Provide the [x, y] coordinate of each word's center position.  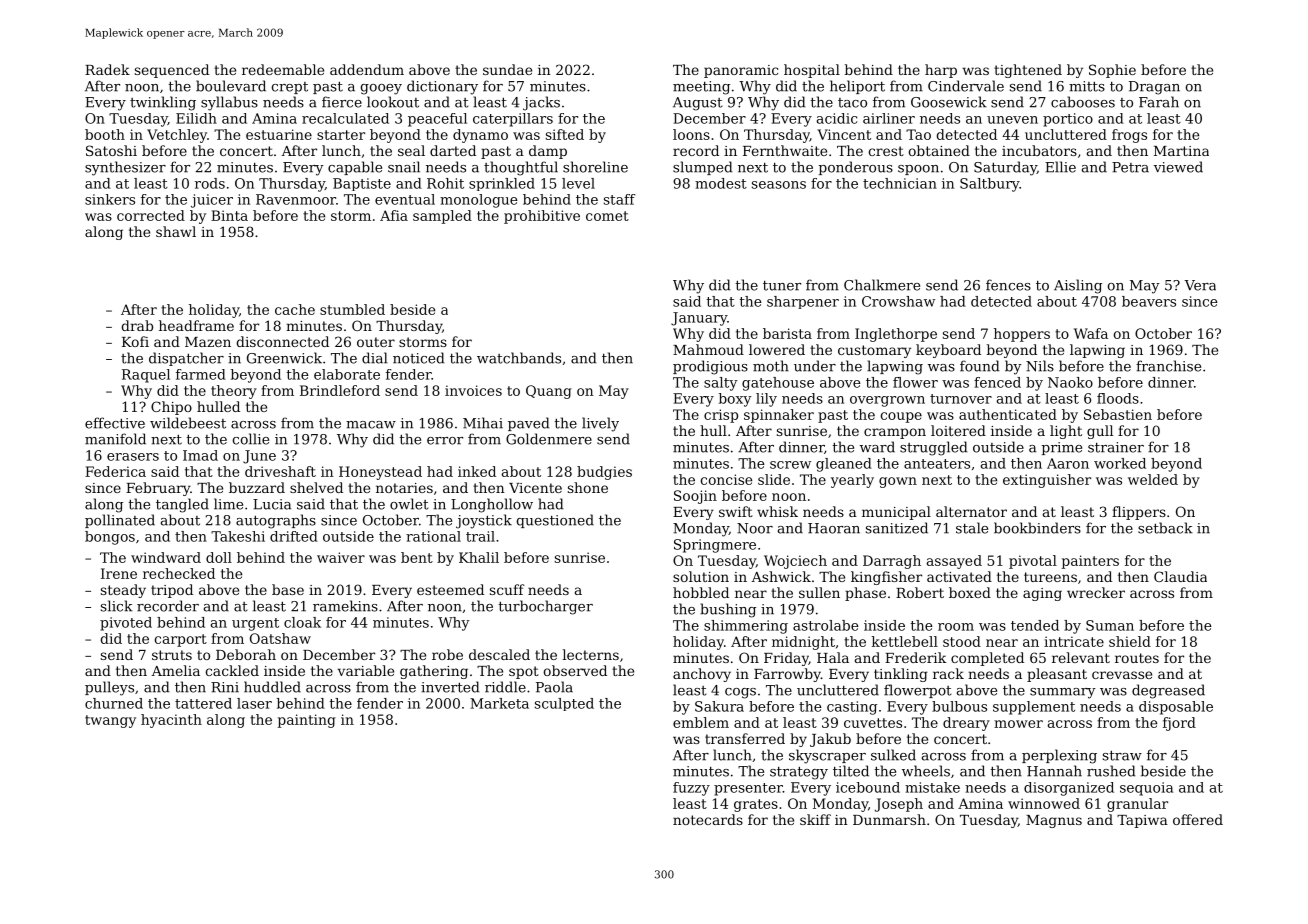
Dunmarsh [889, 819]
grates [756, 805]
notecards [708, 819]
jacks [541, 103]
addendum [367, 69]
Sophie [1112, 71]
